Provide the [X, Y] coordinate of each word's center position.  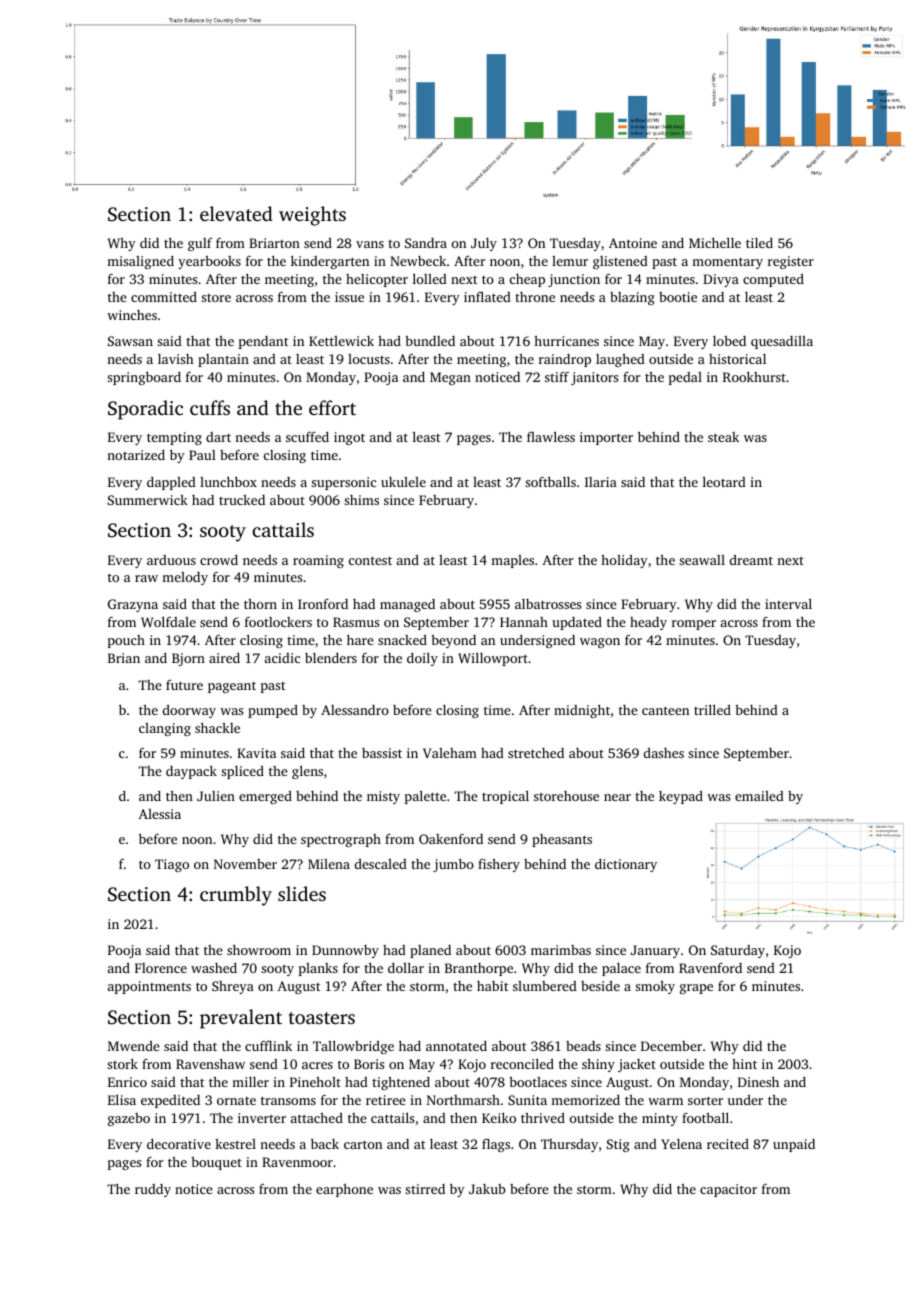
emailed [759, 796]
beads [583, 1046]
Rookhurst [754, 376]
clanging [165, 729]
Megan [450, 378]
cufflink [268, 1045]
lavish [176, 359]
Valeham [450, 753]
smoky [655, 987]
